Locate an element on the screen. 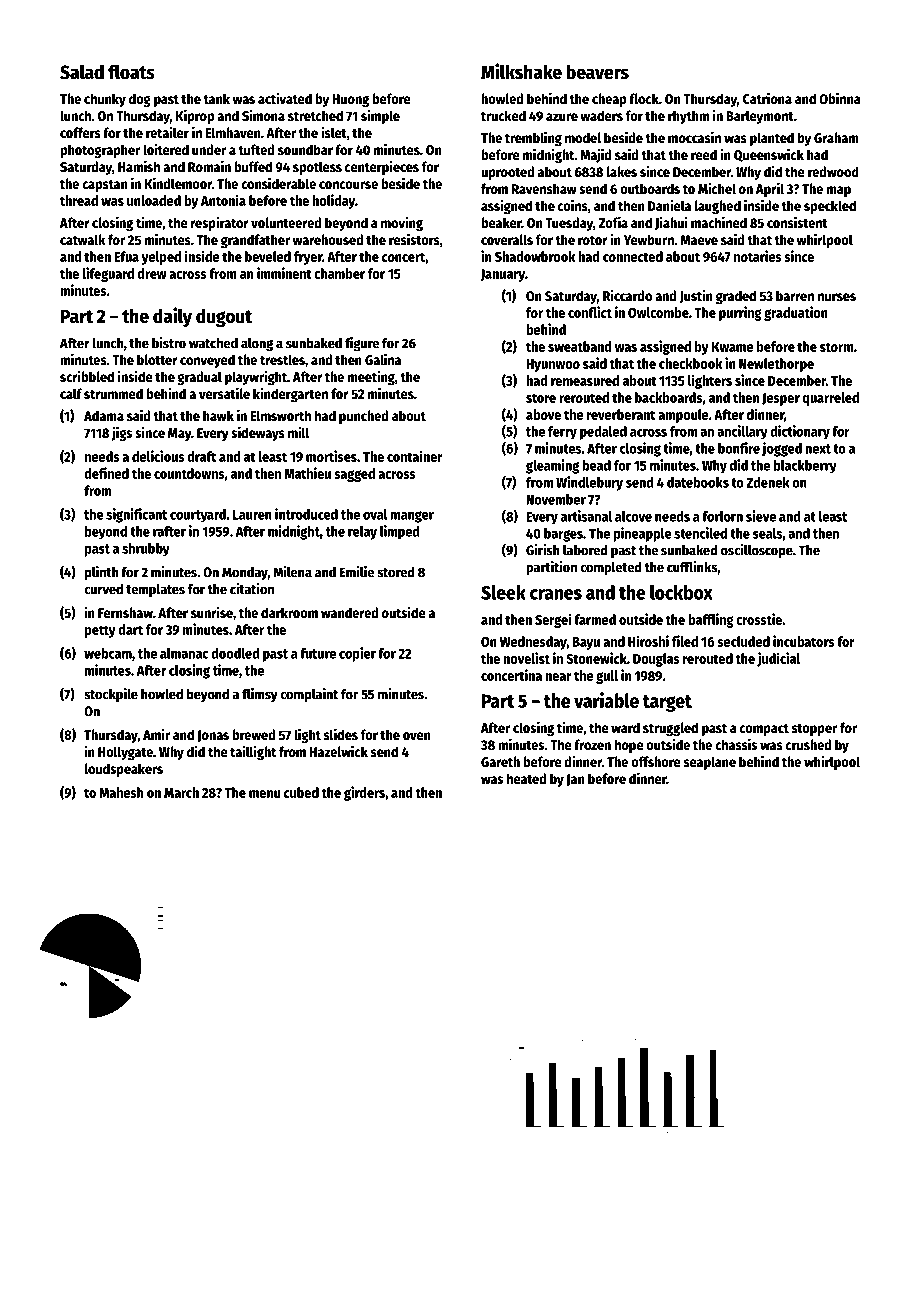 The height and width of the screenshot is (1314, 924). Owlcombe is located at coordinates (658, 312).
